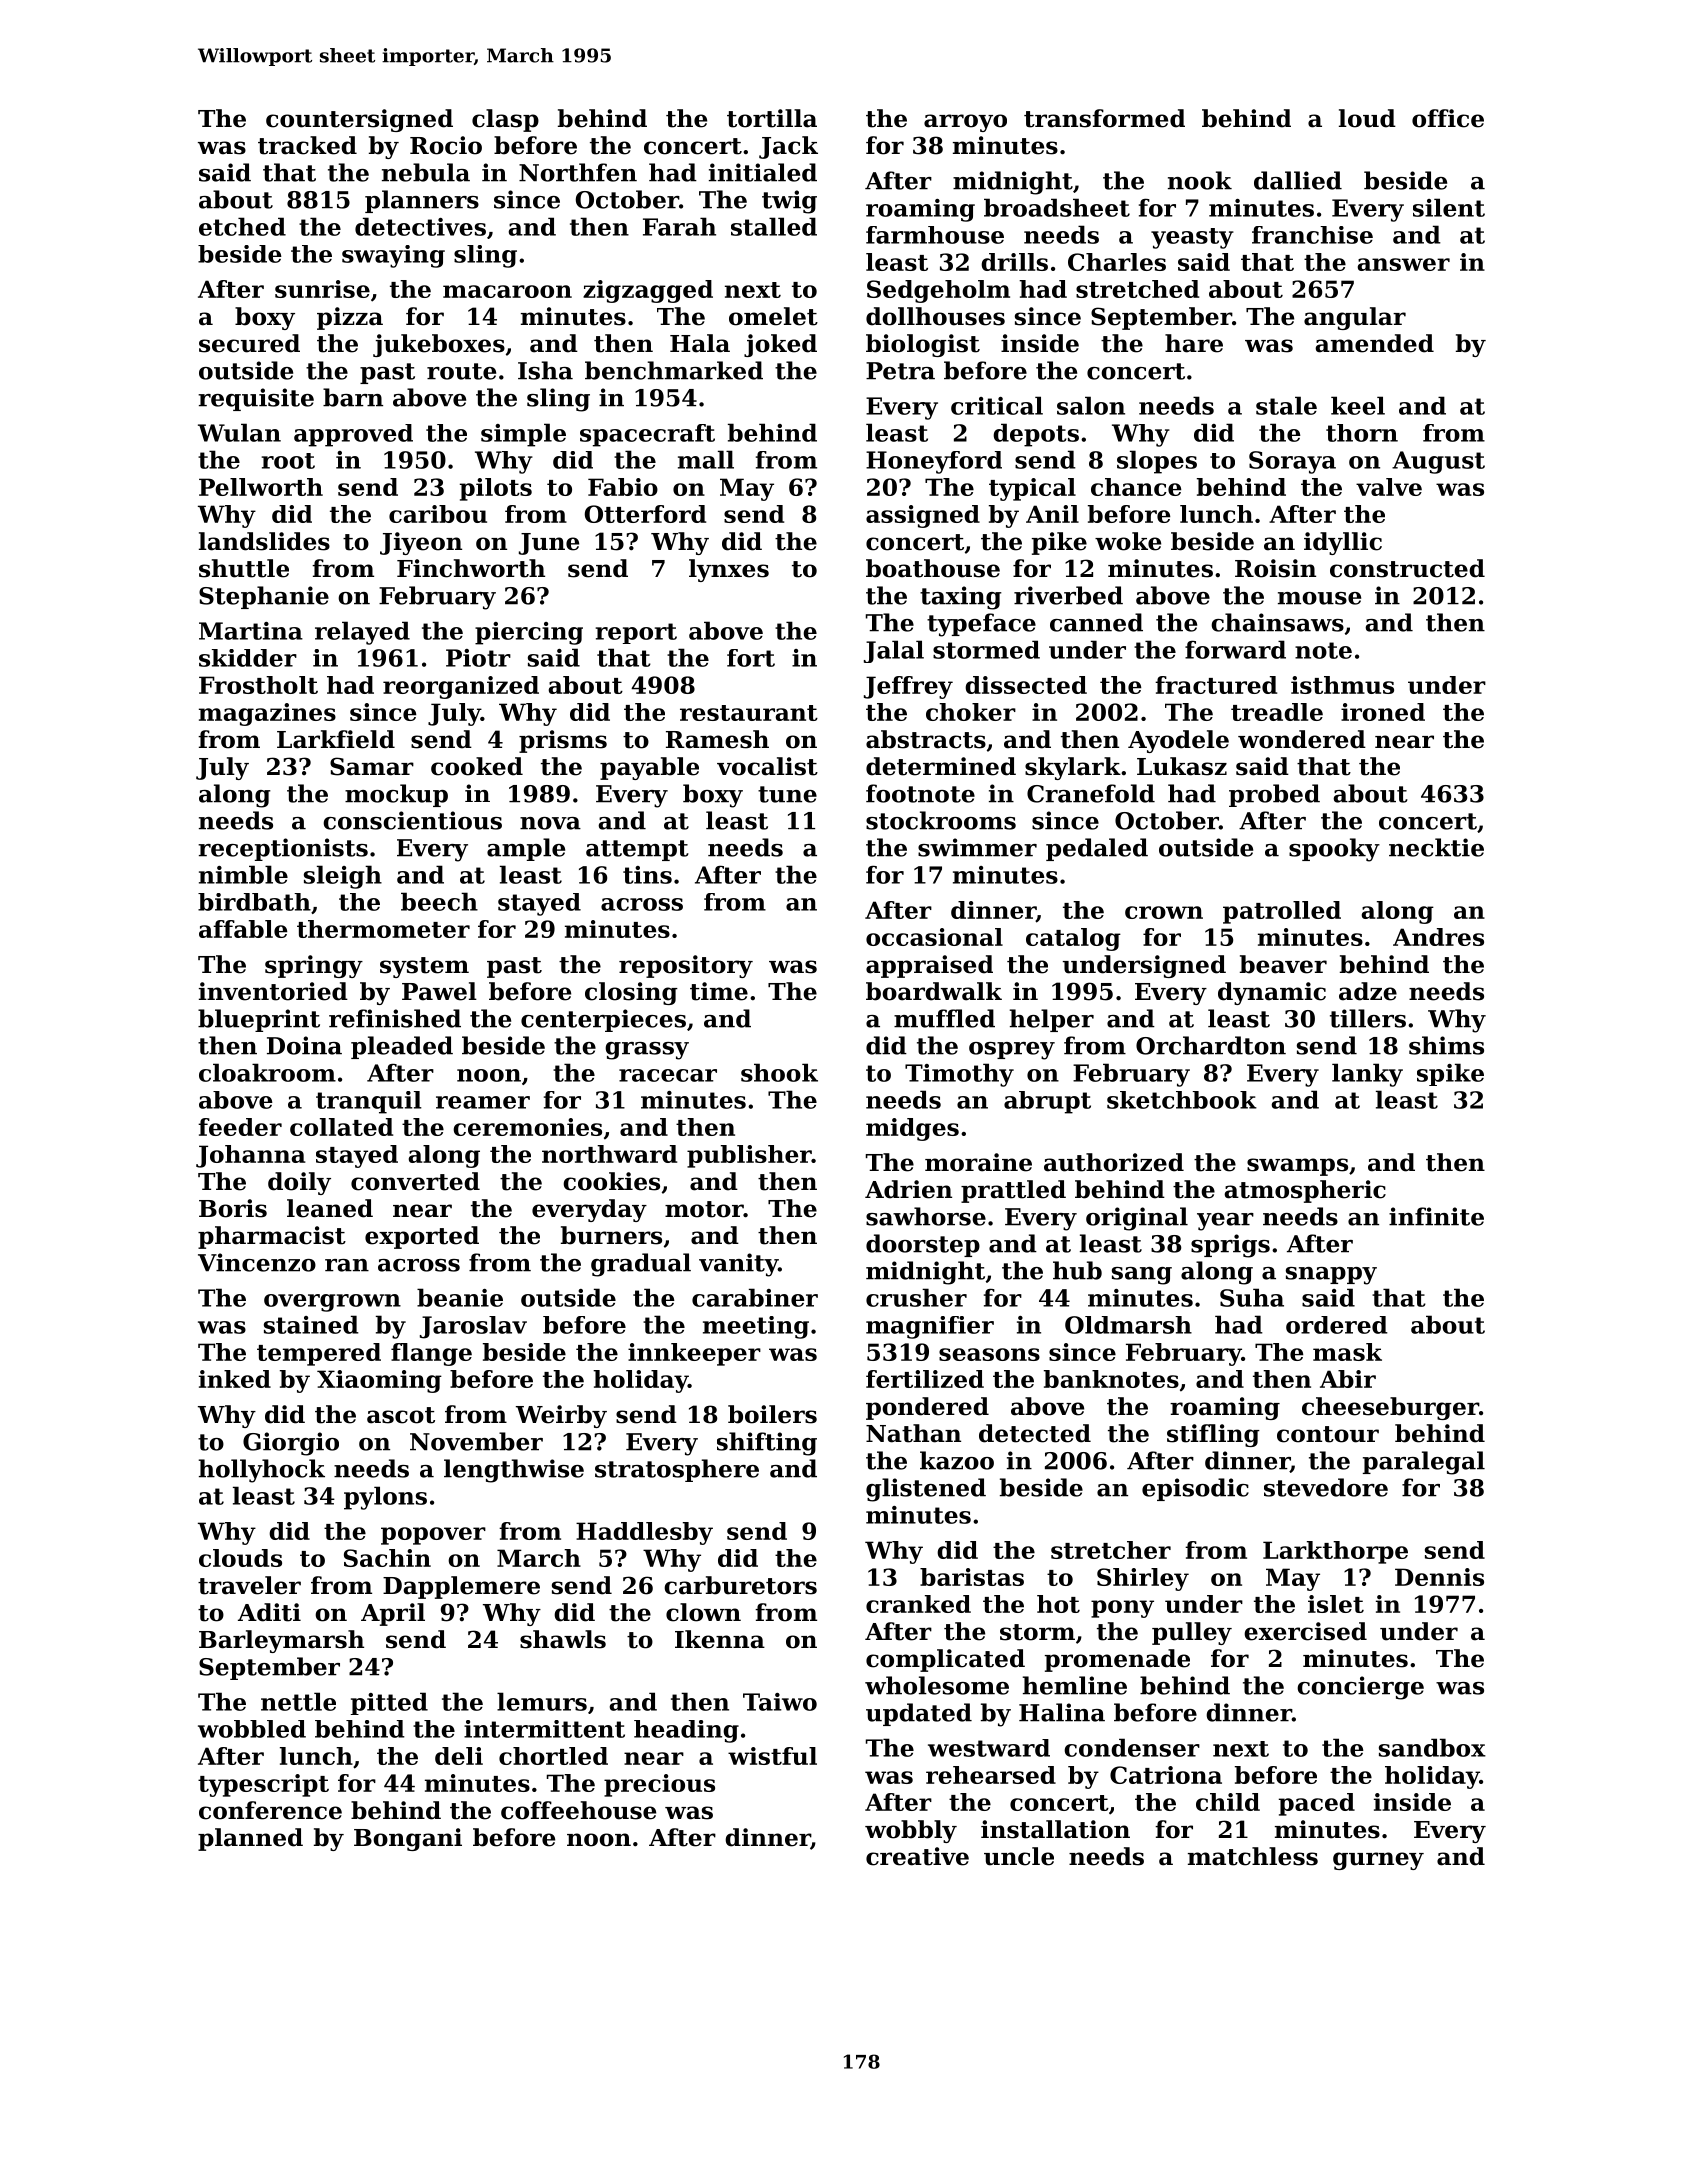 This page has height=2178, width=1683. Describe the element at coordinates (767, 1444) in the page. I see `shifting` at that location.
